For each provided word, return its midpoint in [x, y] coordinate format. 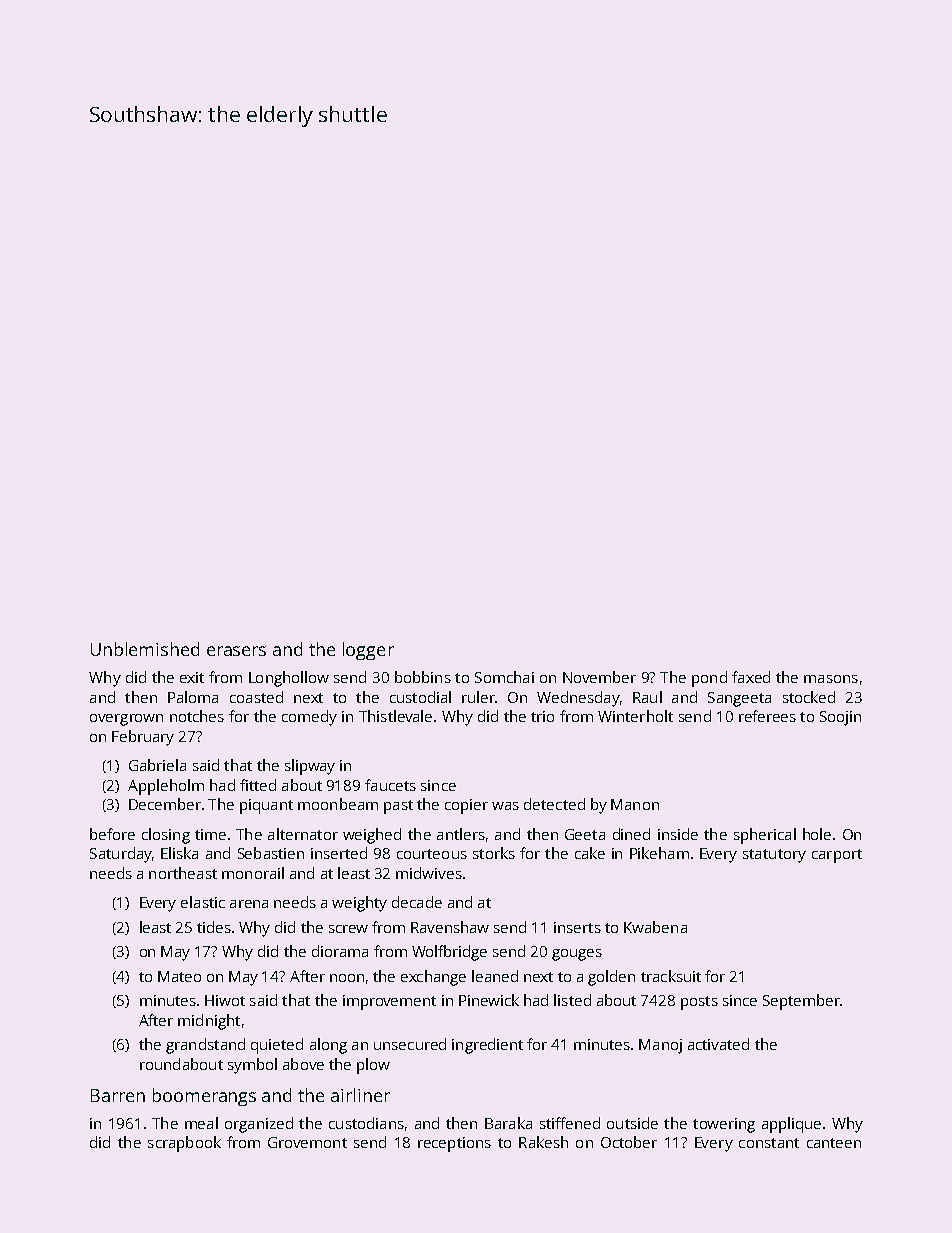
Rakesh [543, 1142]
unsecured [410, 1044]
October [629, 1142]
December [165, 804]
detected [554, 804]
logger [368, 651]
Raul [647, 697]
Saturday [121, 855]
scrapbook [184, 1144]
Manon [635, 804]
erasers [236, 651]
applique [791, 1125]
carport [837, 856]
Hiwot [225, 1000]
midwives [429, 873]
